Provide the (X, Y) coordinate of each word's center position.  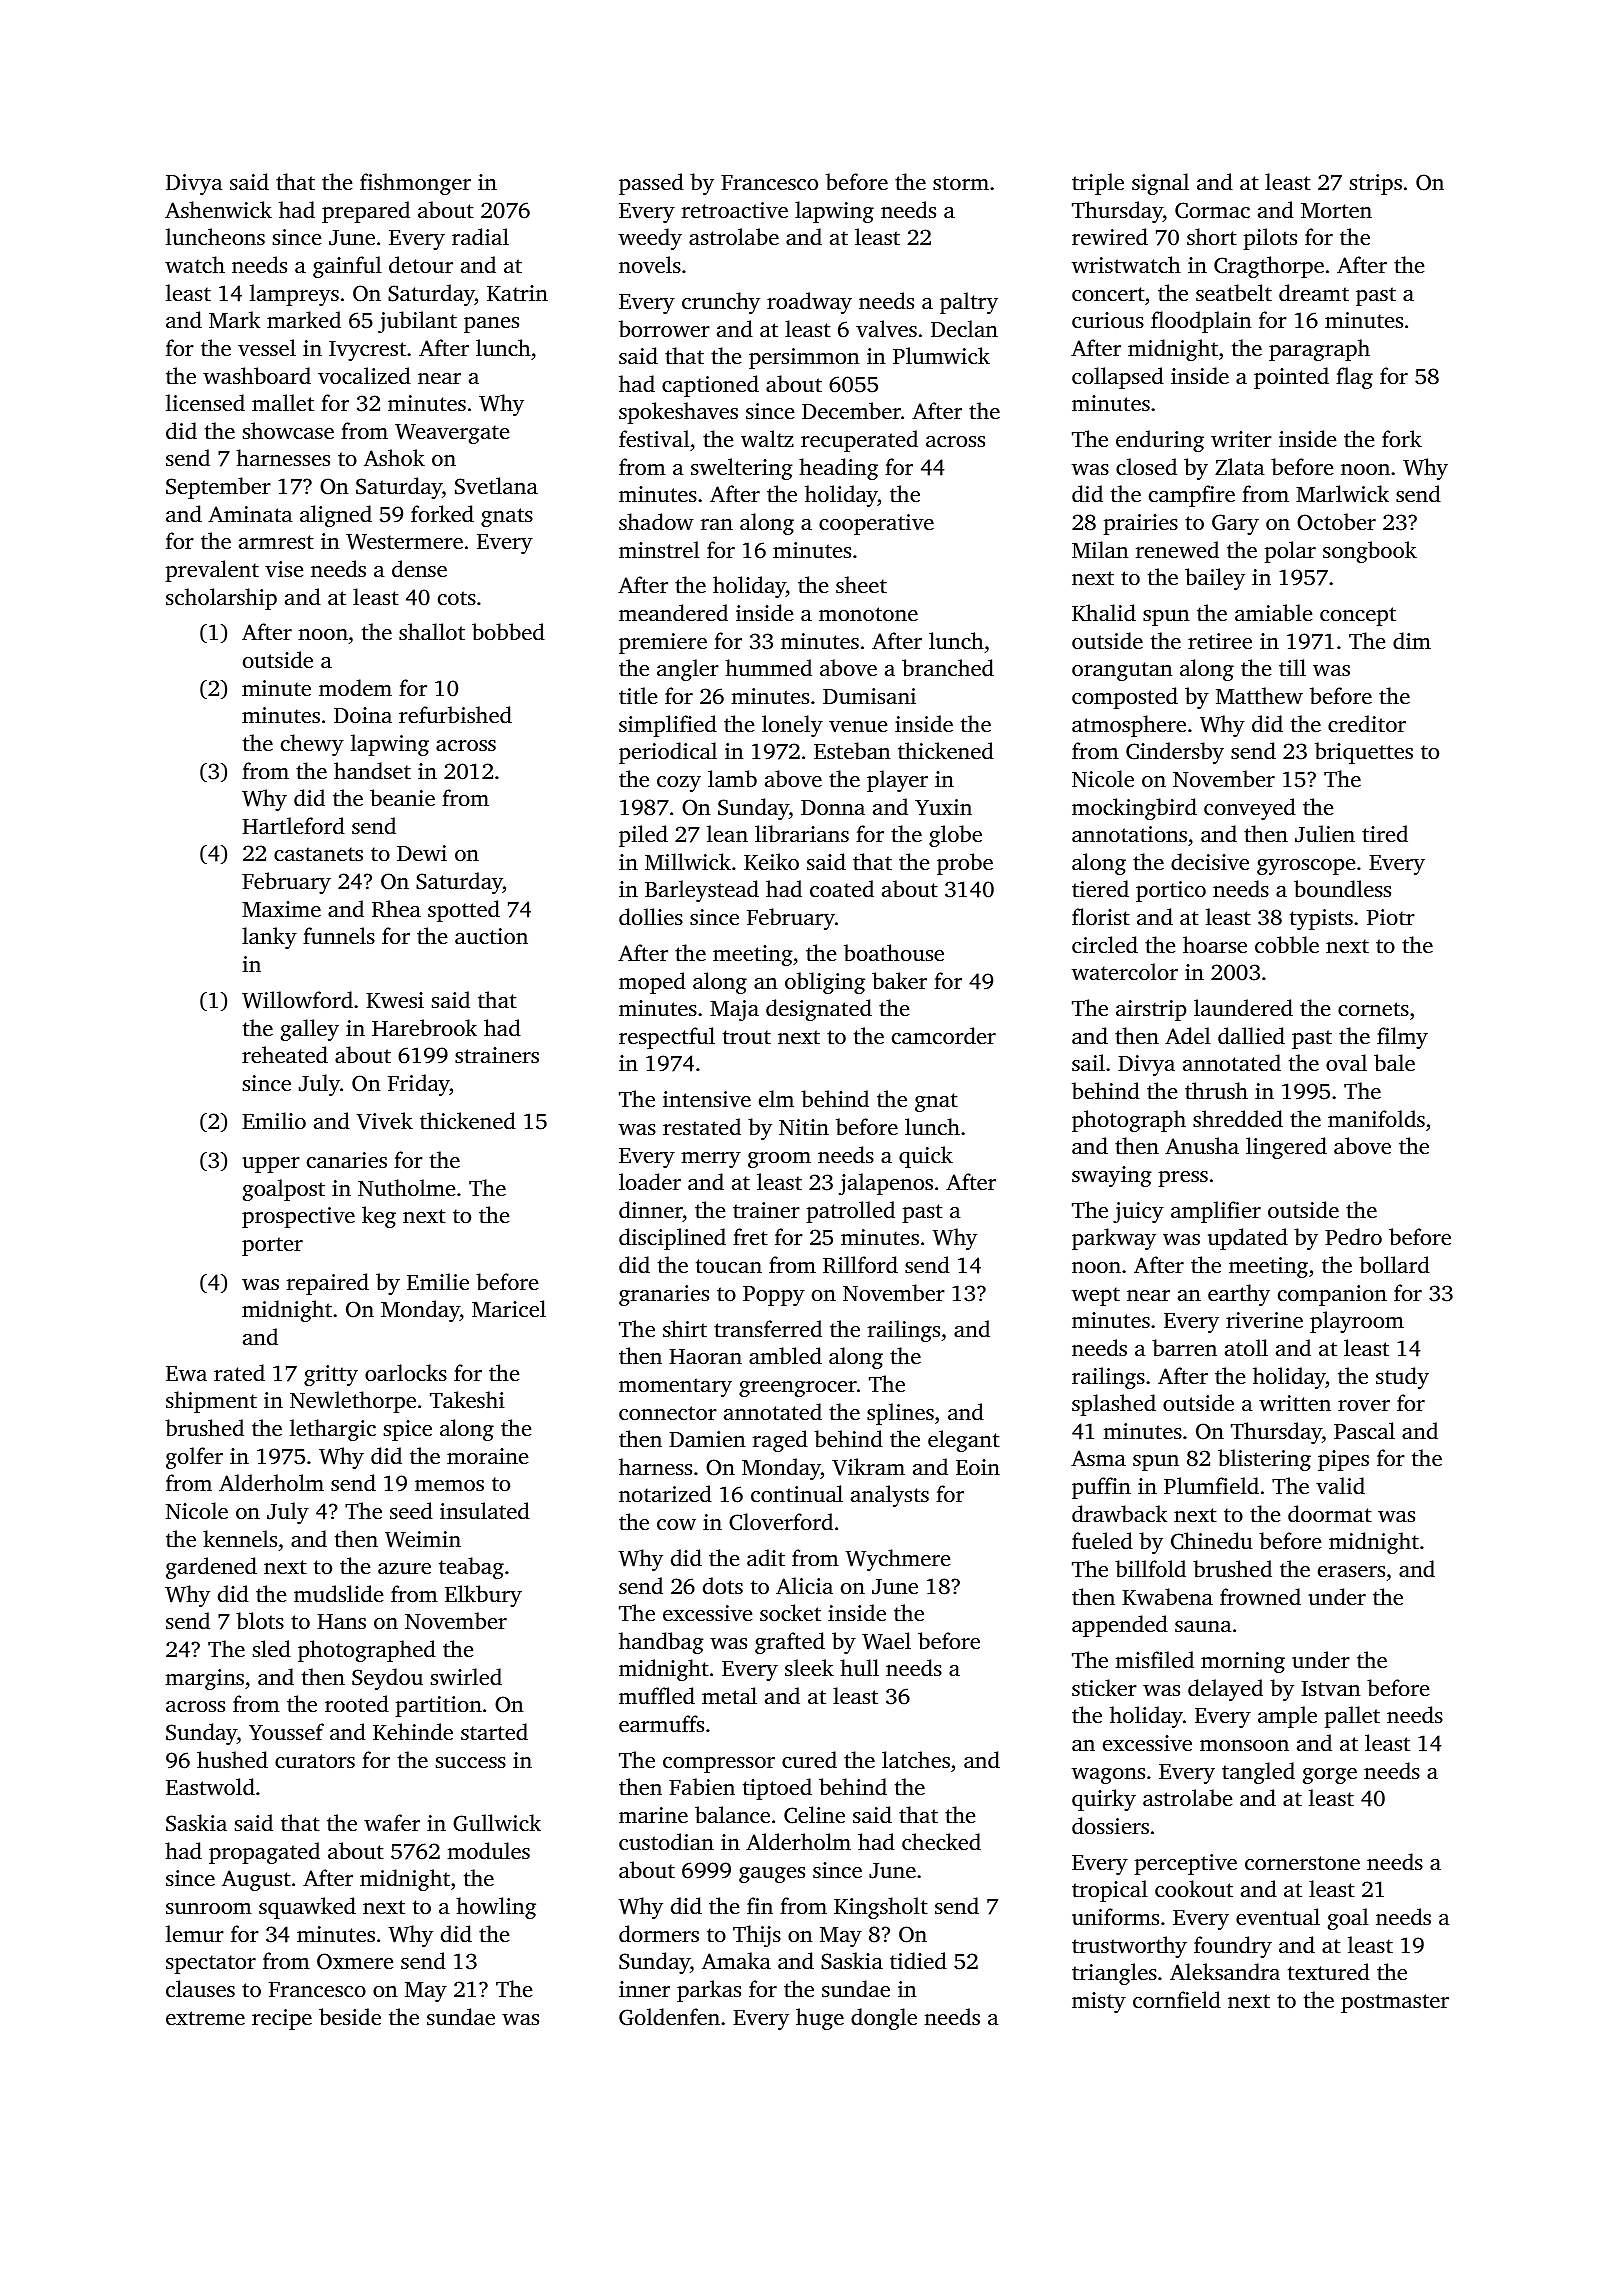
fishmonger (415, 184)
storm (961, 183)
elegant (964, 1441)
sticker (1104, 1687)
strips (1376, 184)
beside (350, 2016)
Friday (419, 1085)
